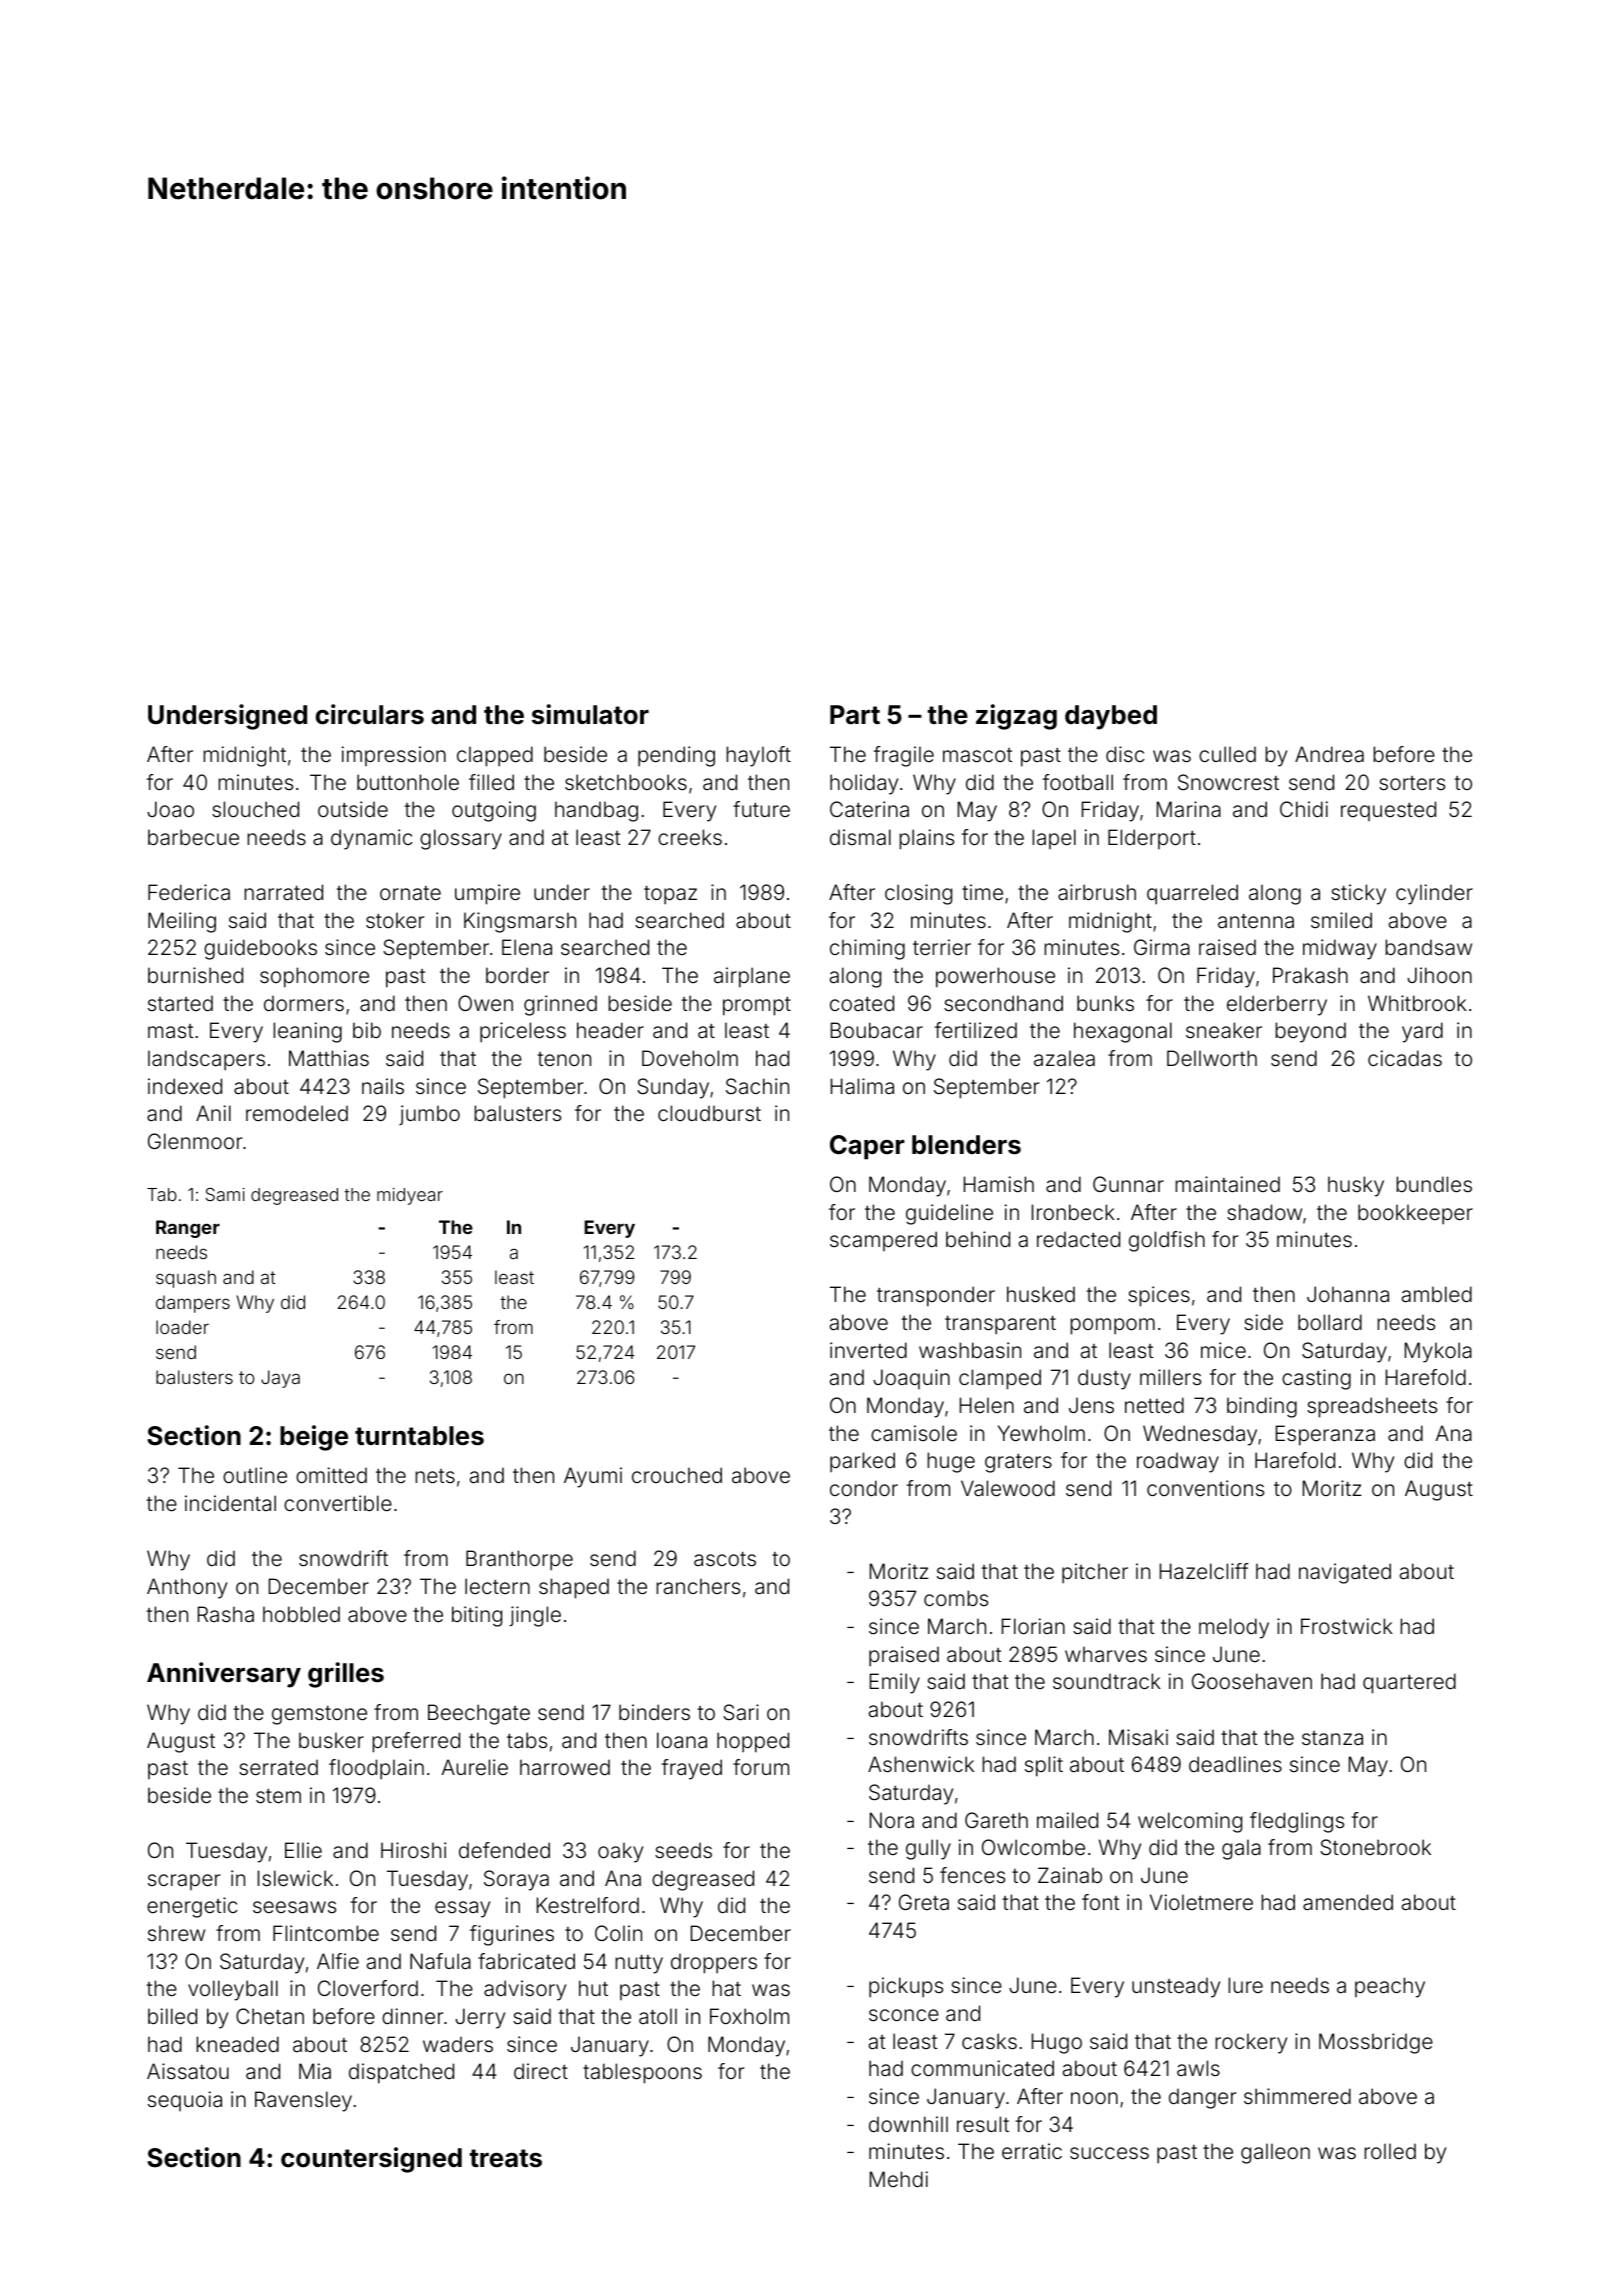 This screenshot has height=2292, width=1620. What do you see at coordinates (479, 1714) in the screenshot?
I see `Beechgate` at bounding box center [479, 1714].
